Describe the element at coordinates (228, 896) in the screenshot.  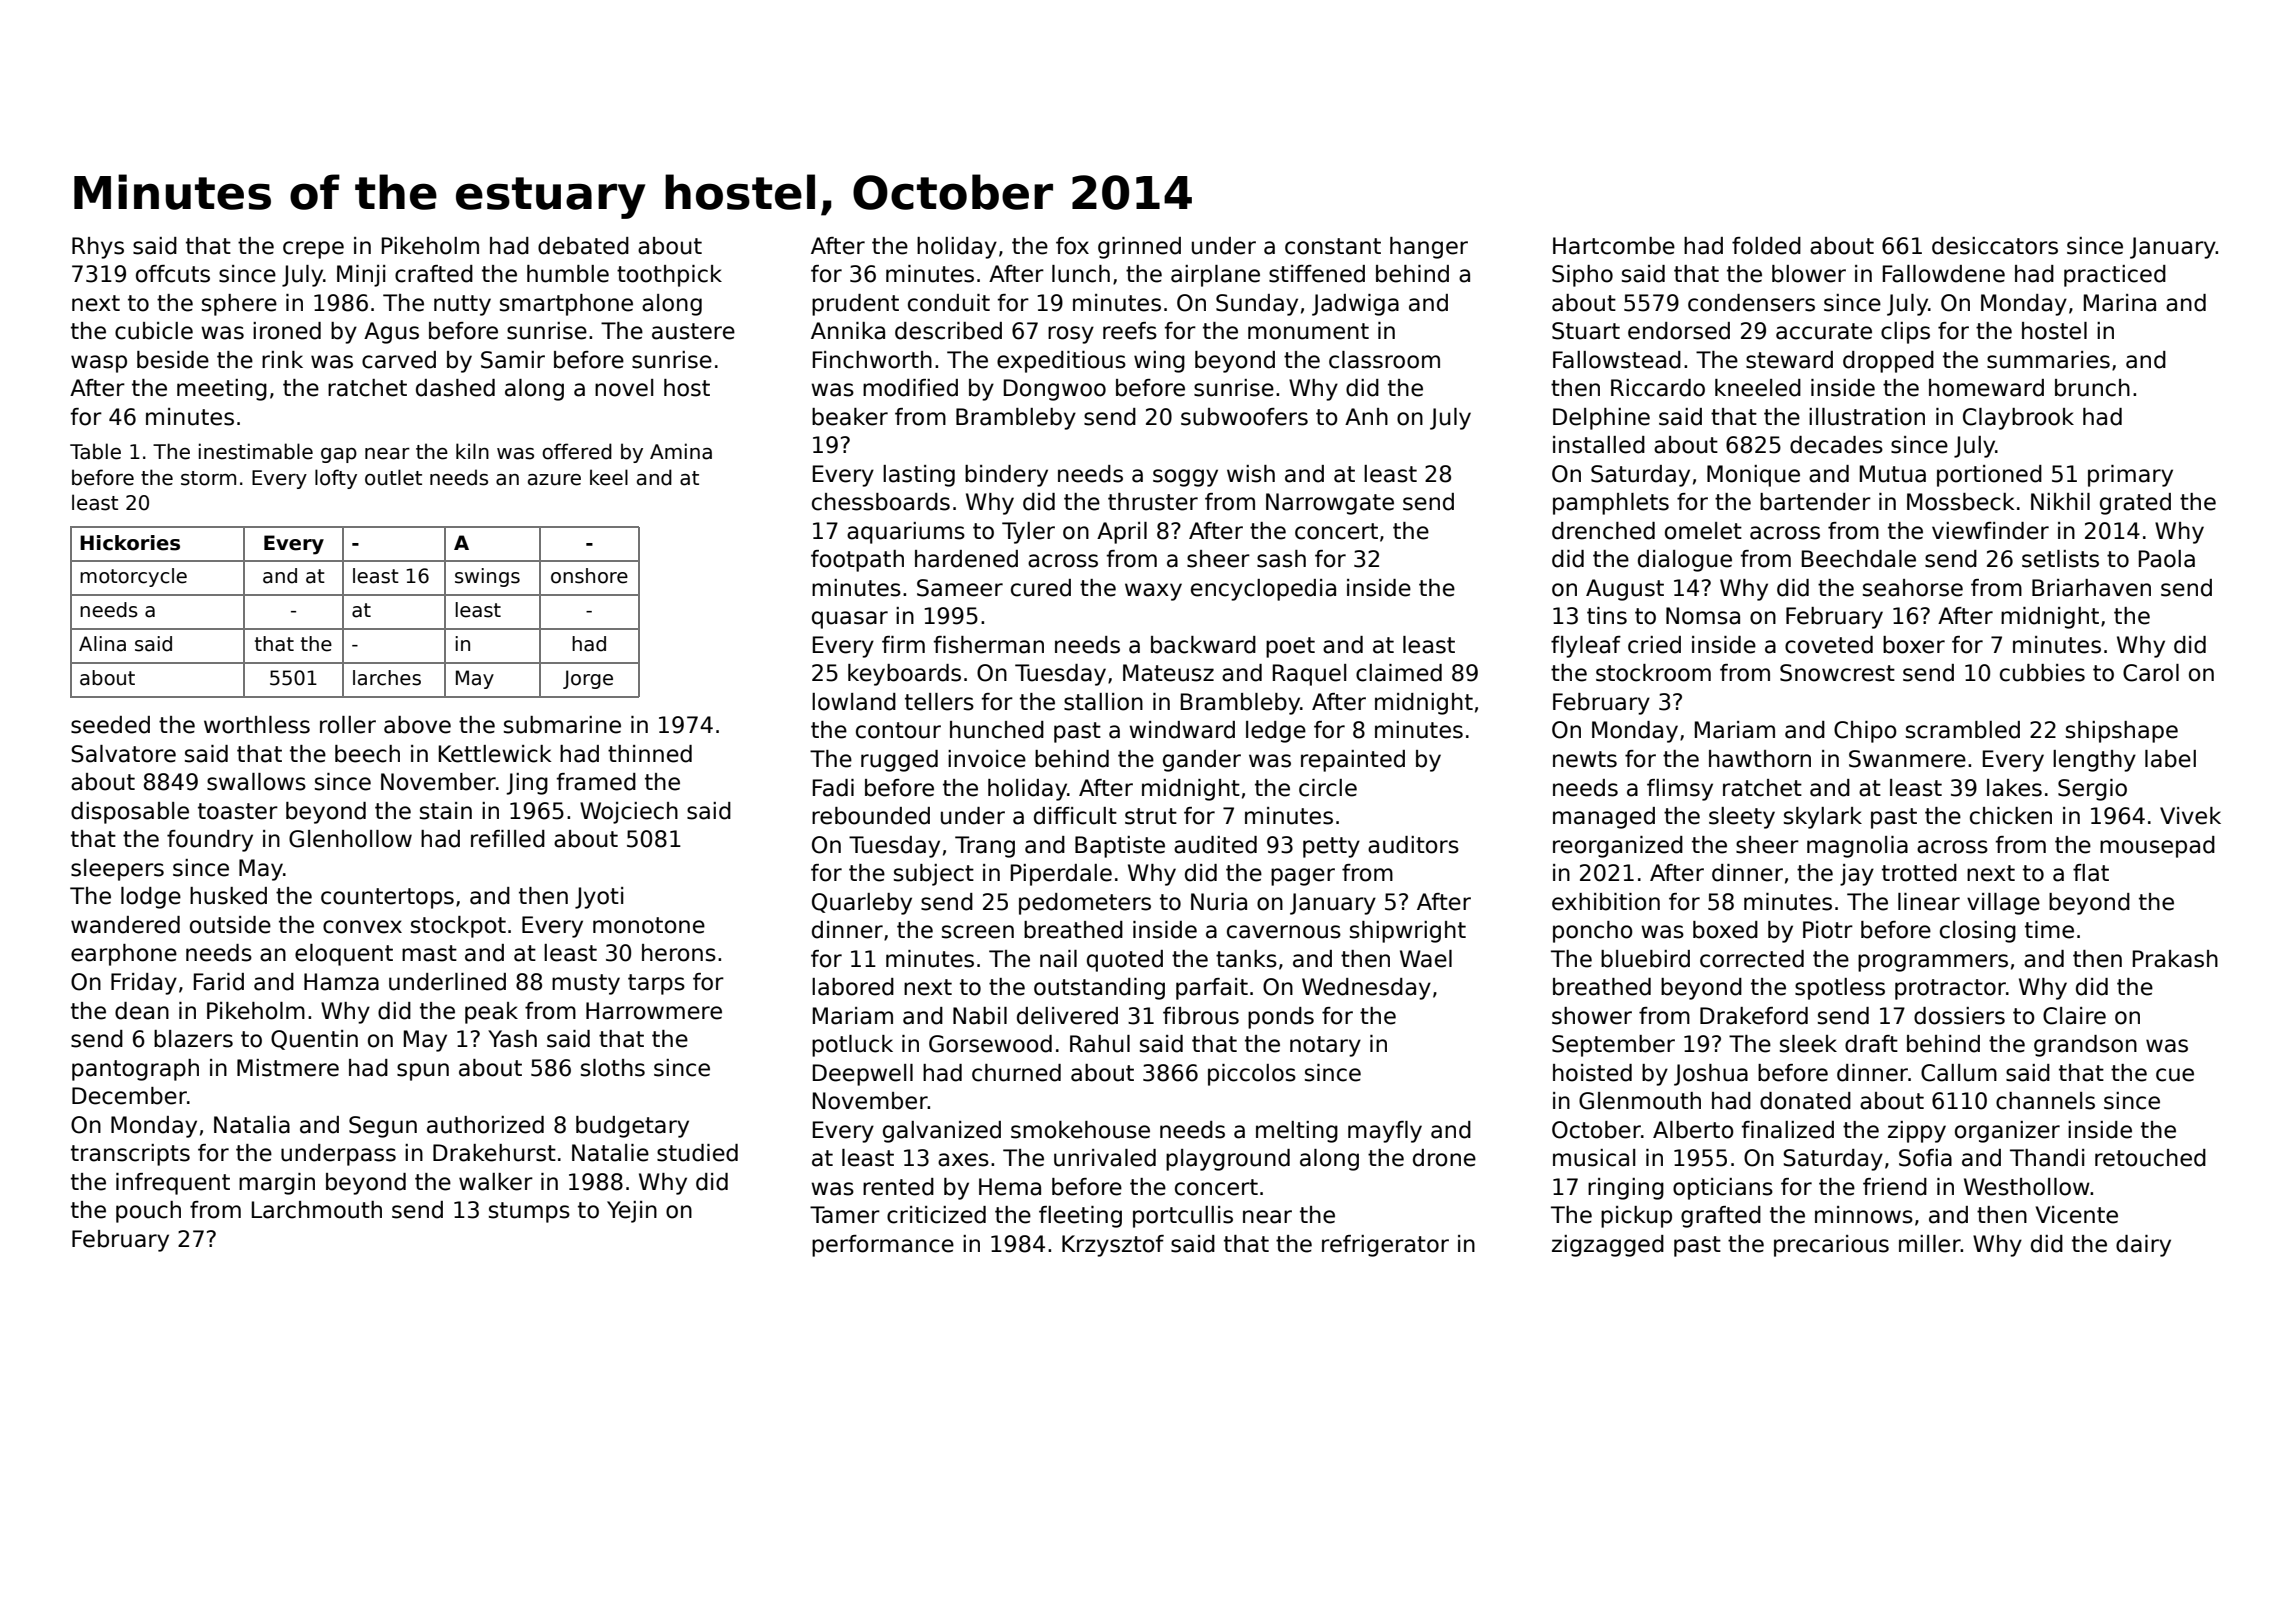
I see `husked` at that location.
